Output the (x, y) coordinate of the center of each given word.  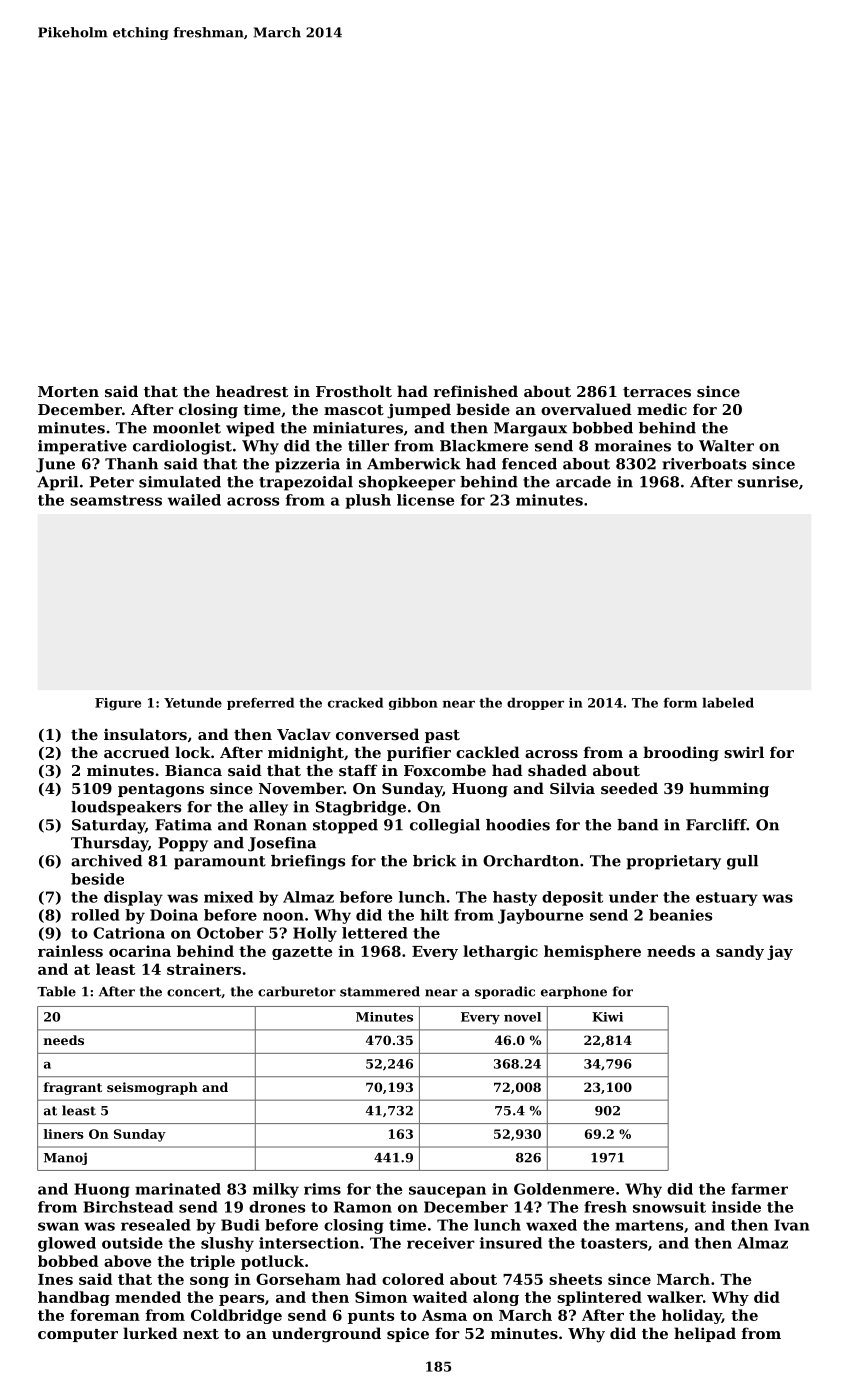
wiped (250, 429)
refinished (476, 391)
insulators (145, 734)
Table (56, 991)
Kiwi (607, 1017)
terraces (657, 392)
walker (675, 1297)
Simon (381, 1297)
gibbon (413, 703)
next (201, 1334)
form (680, 703)
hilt (434, 915)
